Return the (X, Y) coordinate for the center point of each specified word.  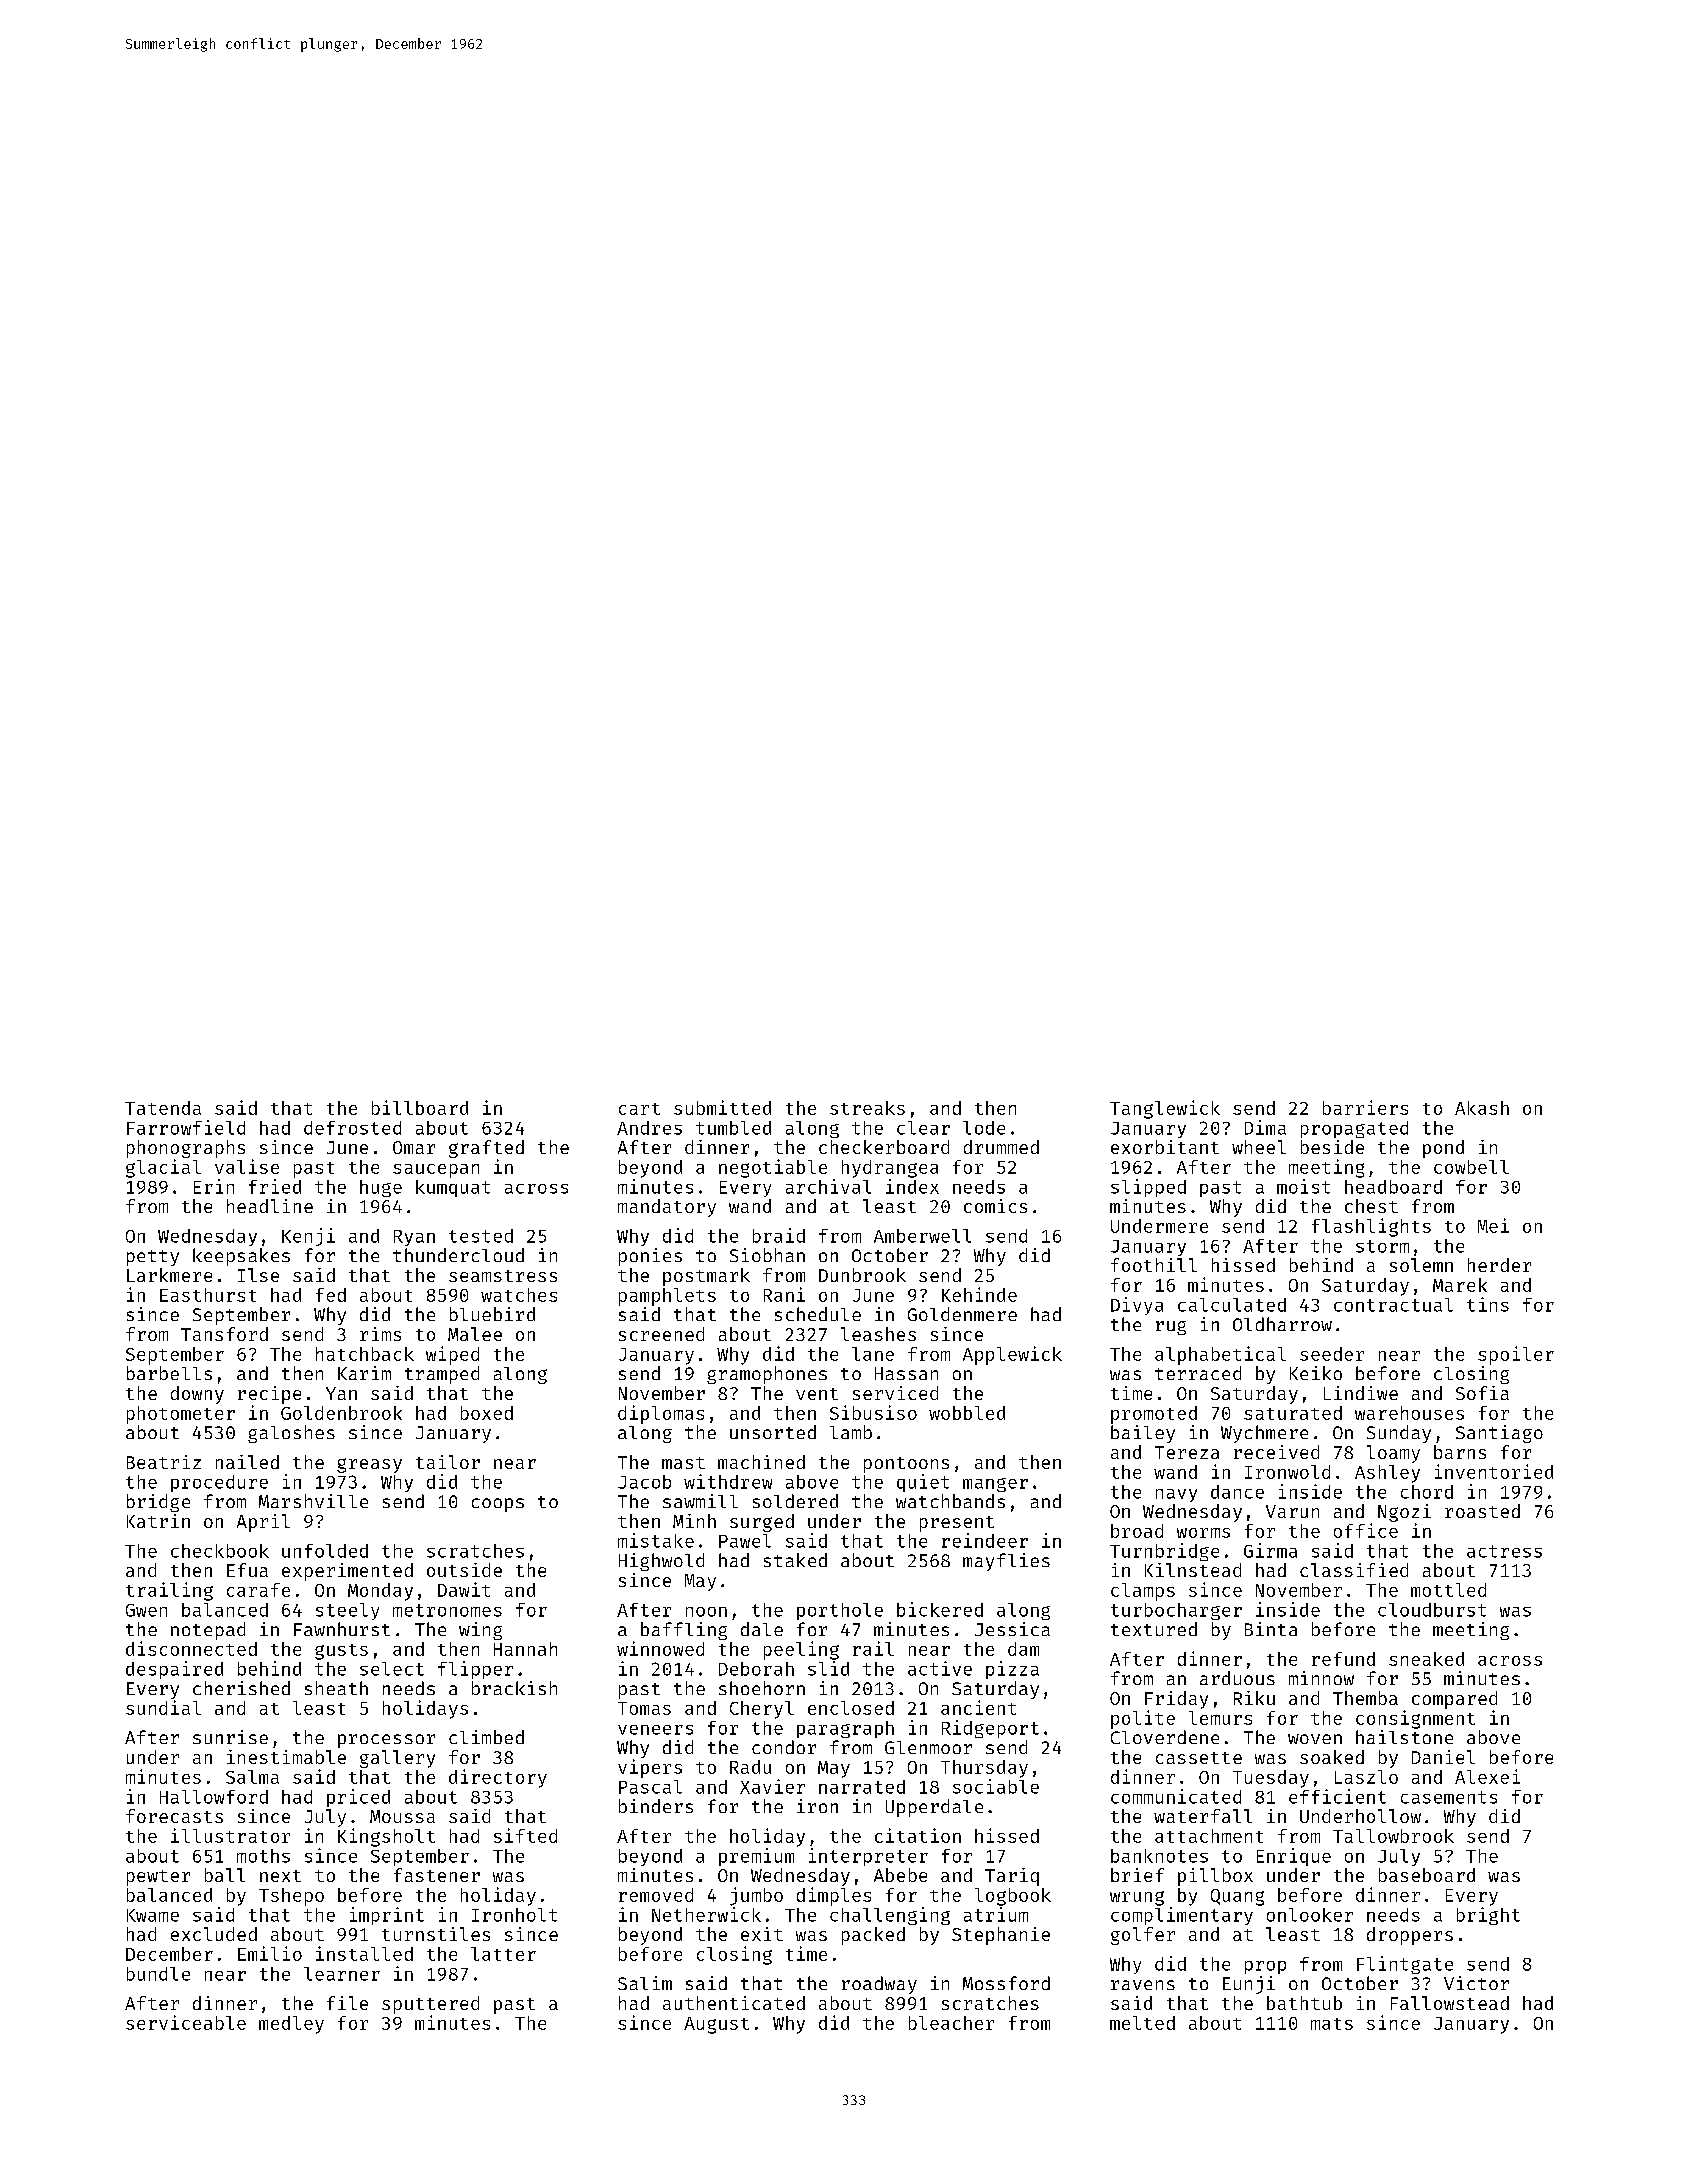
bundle (158, 1974)
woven (1315, 1739)
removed (656, 1895)
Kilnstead (1193, 1570)
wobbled (967, 1413)
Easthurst (208, 1295)
